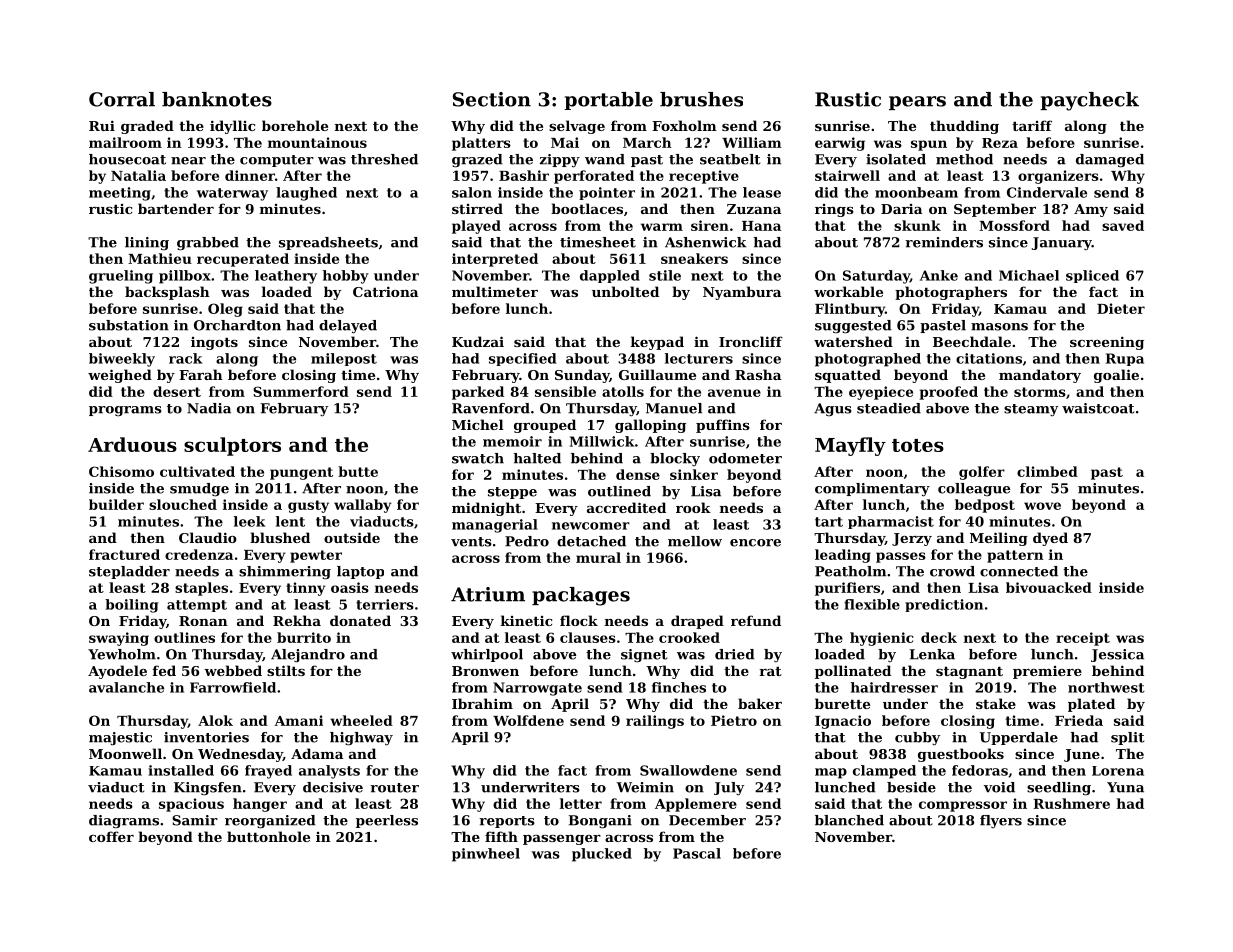  I want to click on zippy, so click(560, 161).
